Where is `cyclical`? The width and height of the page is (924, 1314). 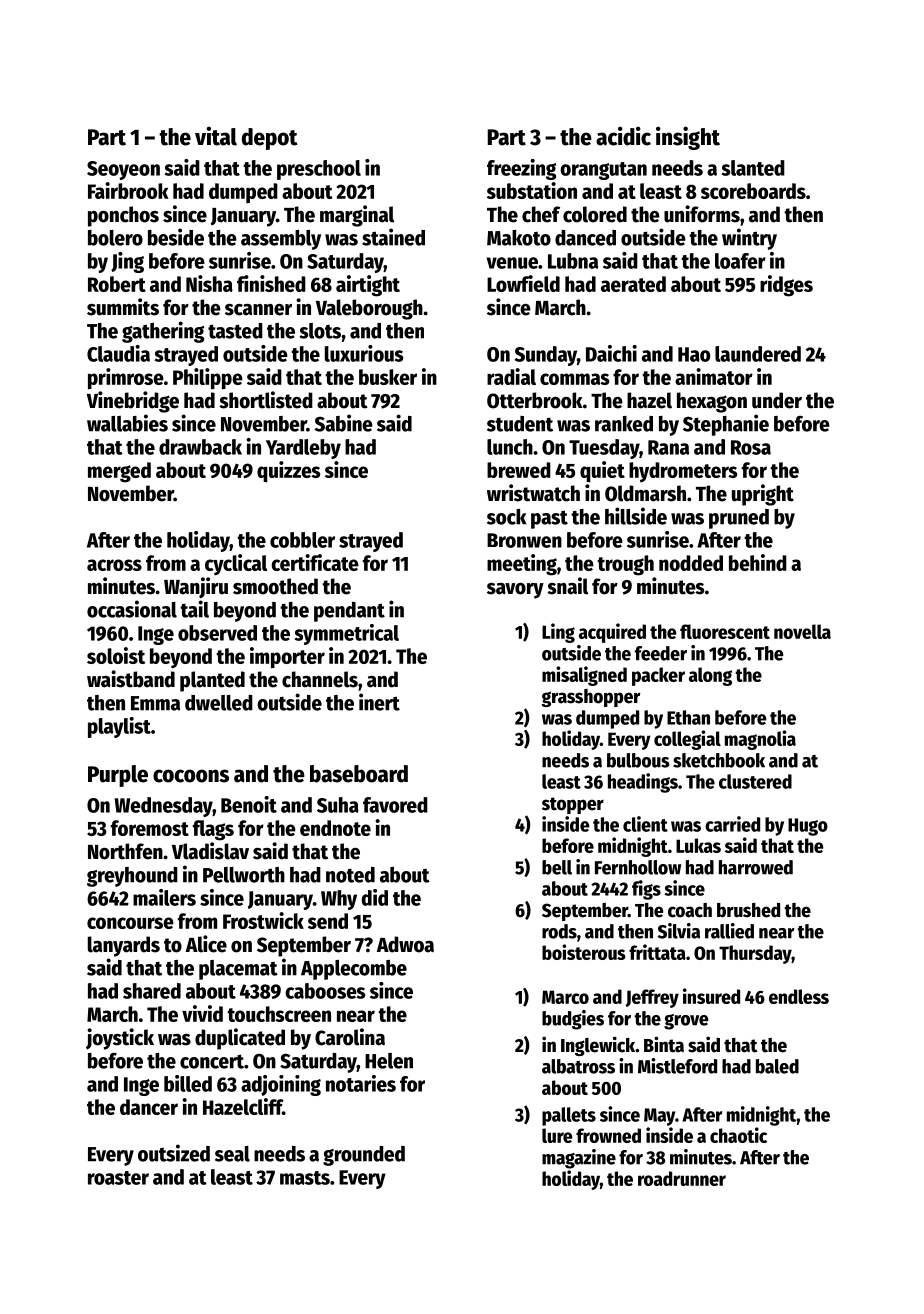
cyclical is located at coordinates (236, 564).
